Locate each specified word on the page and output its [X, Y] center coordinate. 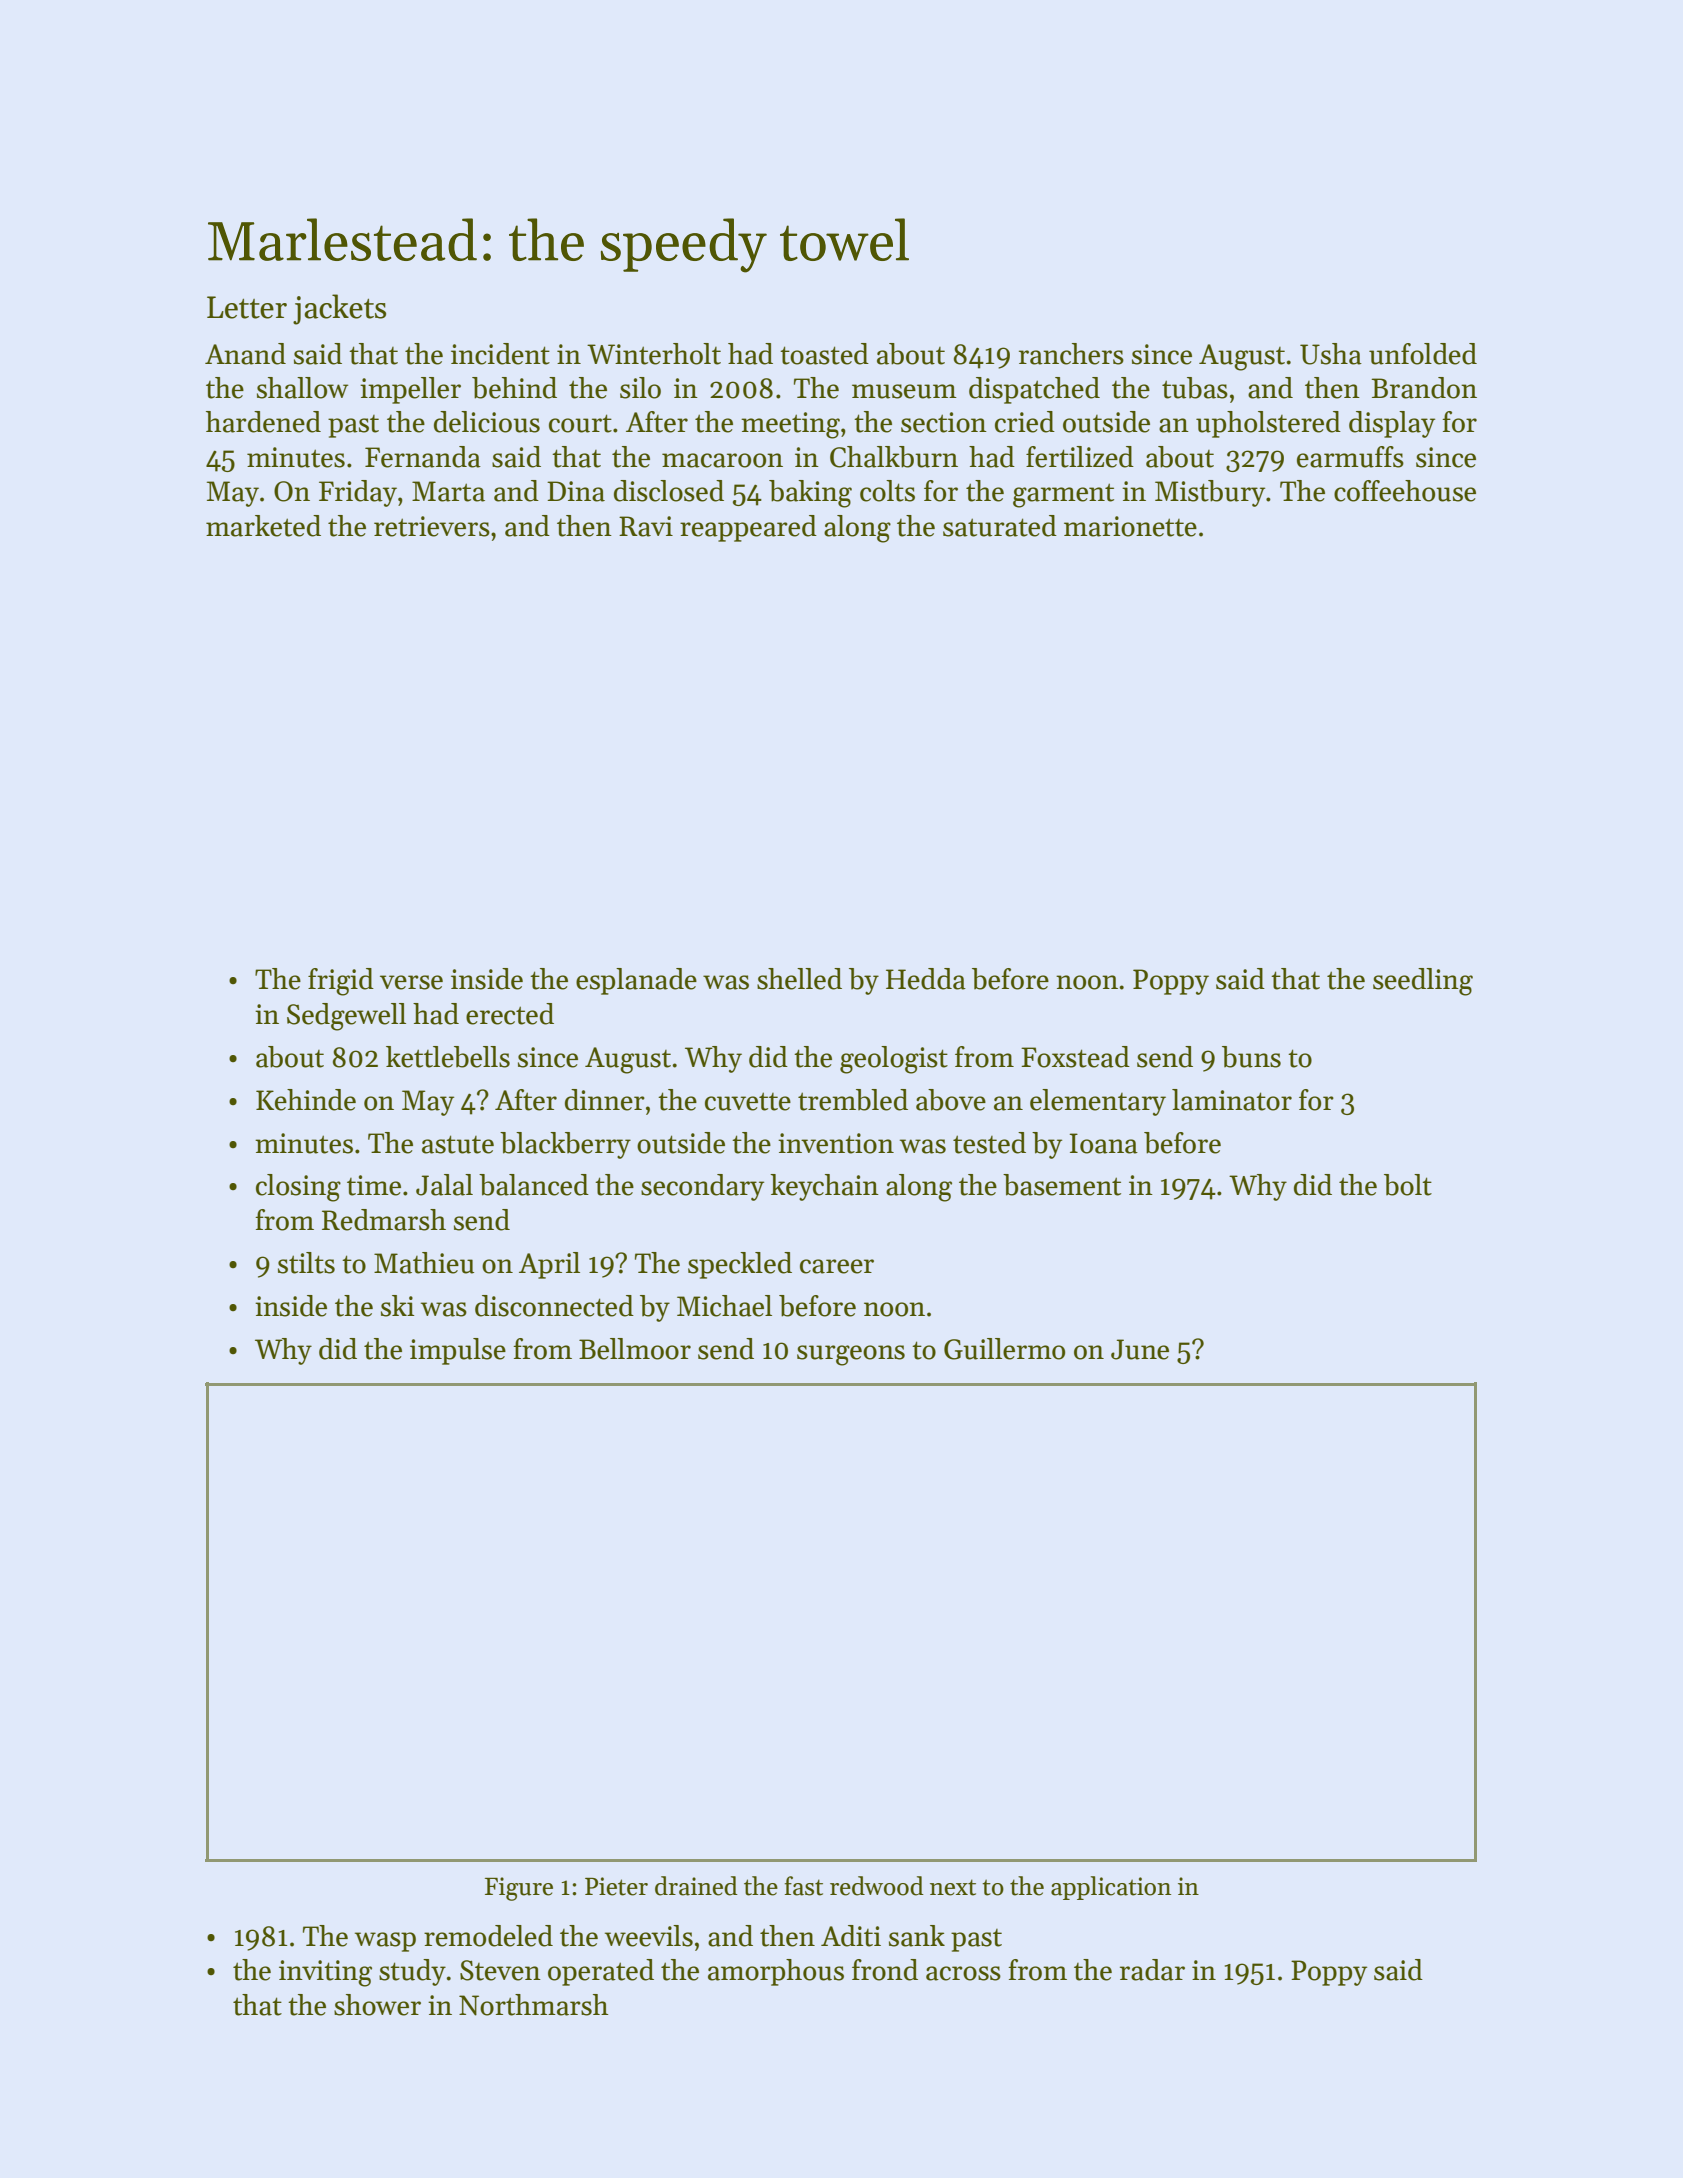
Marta [448, 491]
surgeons [851, 1355]
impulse [458, 1351]
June [1140, 1349]
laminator [1232, 1100]
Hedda [926, 979]
